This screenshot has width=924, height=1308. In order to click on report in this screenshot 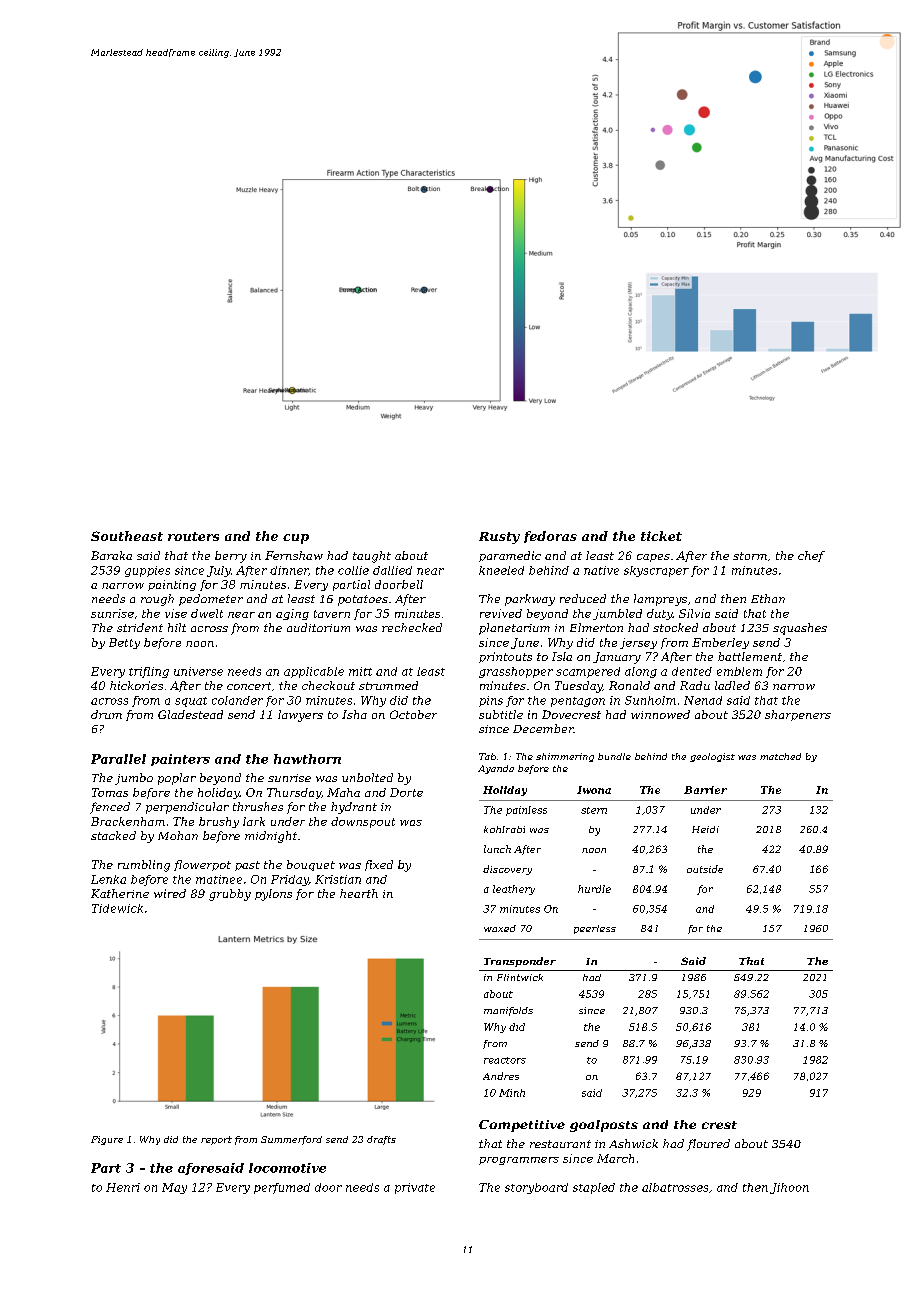, I will do `click(216, 1140)`.
